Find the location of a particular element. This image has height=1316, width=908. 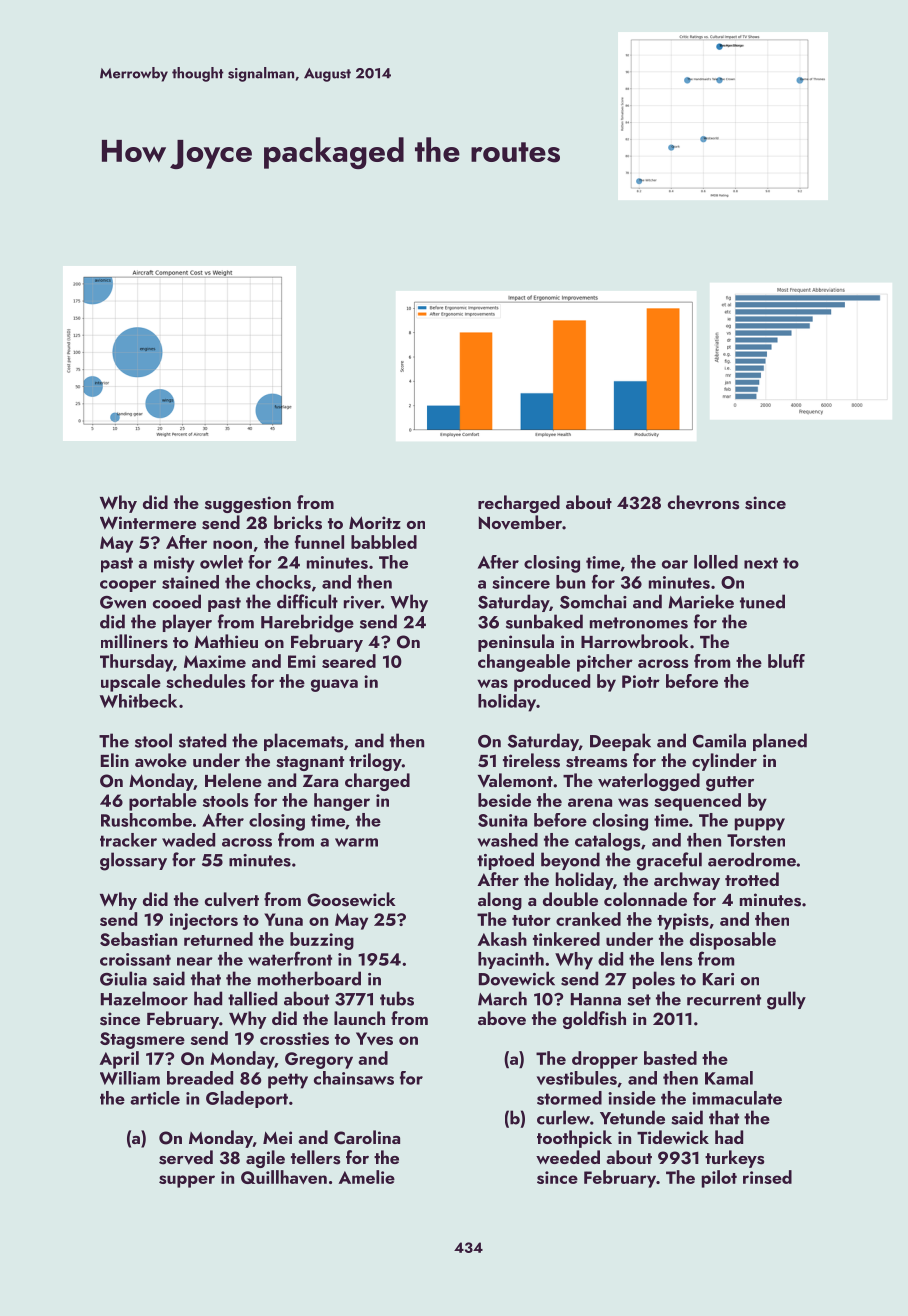

Moritz is located at coordinates (375, 522).
